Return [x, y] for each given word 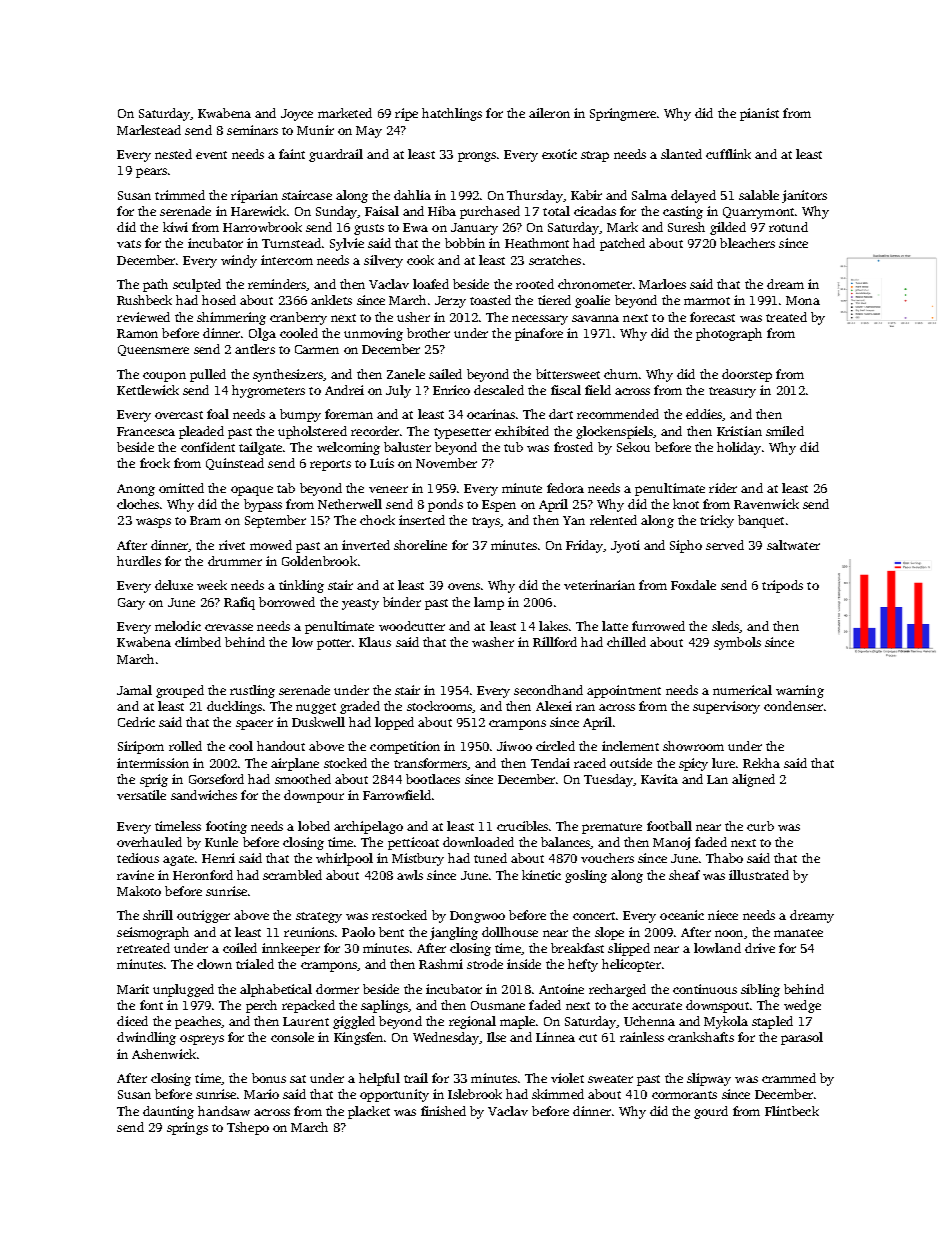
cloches [138, 504]
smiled [785, 431]
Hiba [442, 211]
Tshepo [248, 1128]
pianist [759, 114]
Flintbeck [792, 1111]
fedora [565, 488]
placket [369, 1112]
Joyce [297, 115]
